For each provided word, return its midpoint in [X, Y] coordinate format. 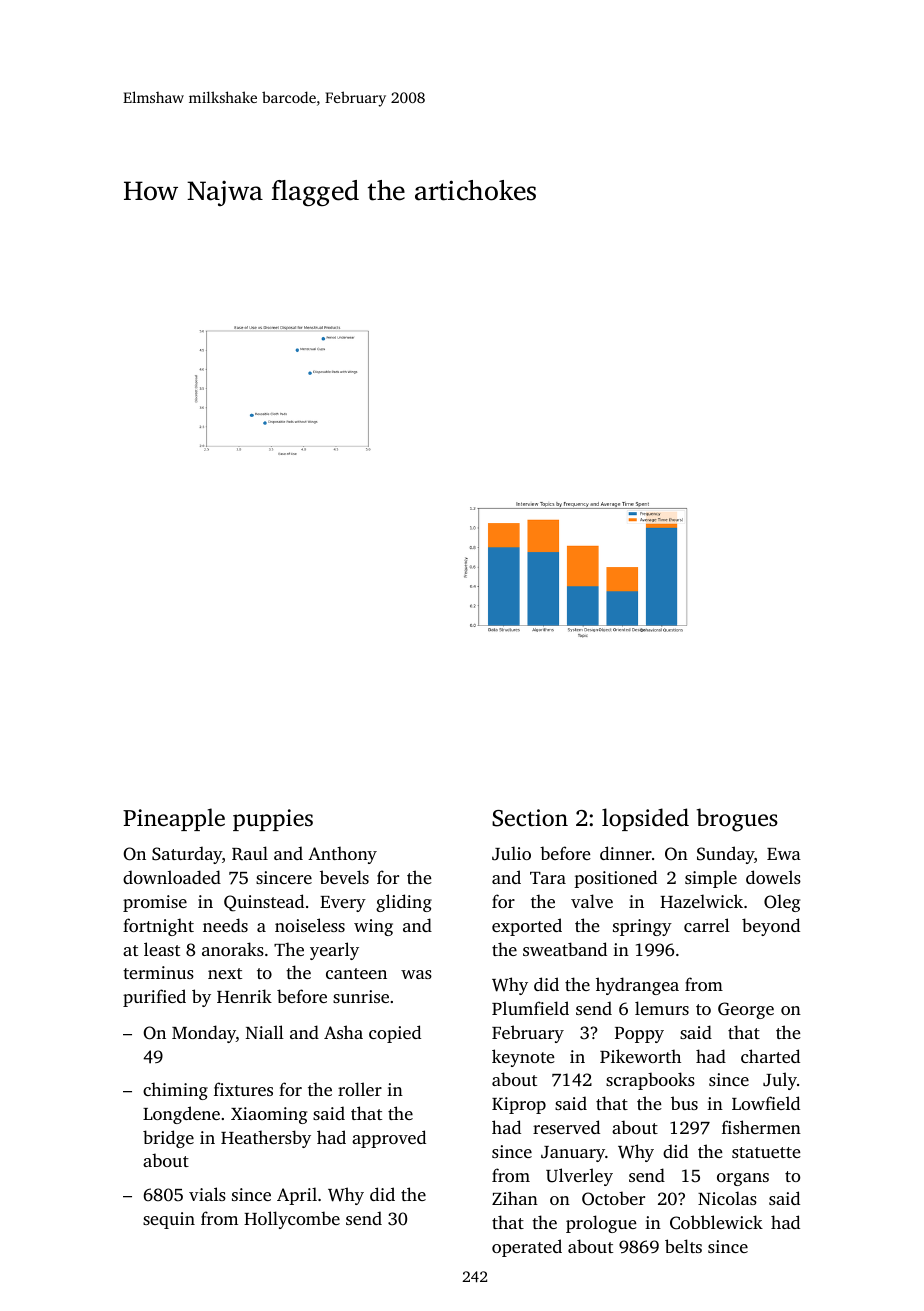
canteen [356, 973]
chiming [175, 1091]
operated [527, 1248]
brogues [737, 820]
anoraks [233, 949]
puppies [273, 820]
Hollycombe [292, 1220]
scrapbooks [650, 1081]
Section [530, 818]
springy [642, 927]
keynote [523, 1058]
